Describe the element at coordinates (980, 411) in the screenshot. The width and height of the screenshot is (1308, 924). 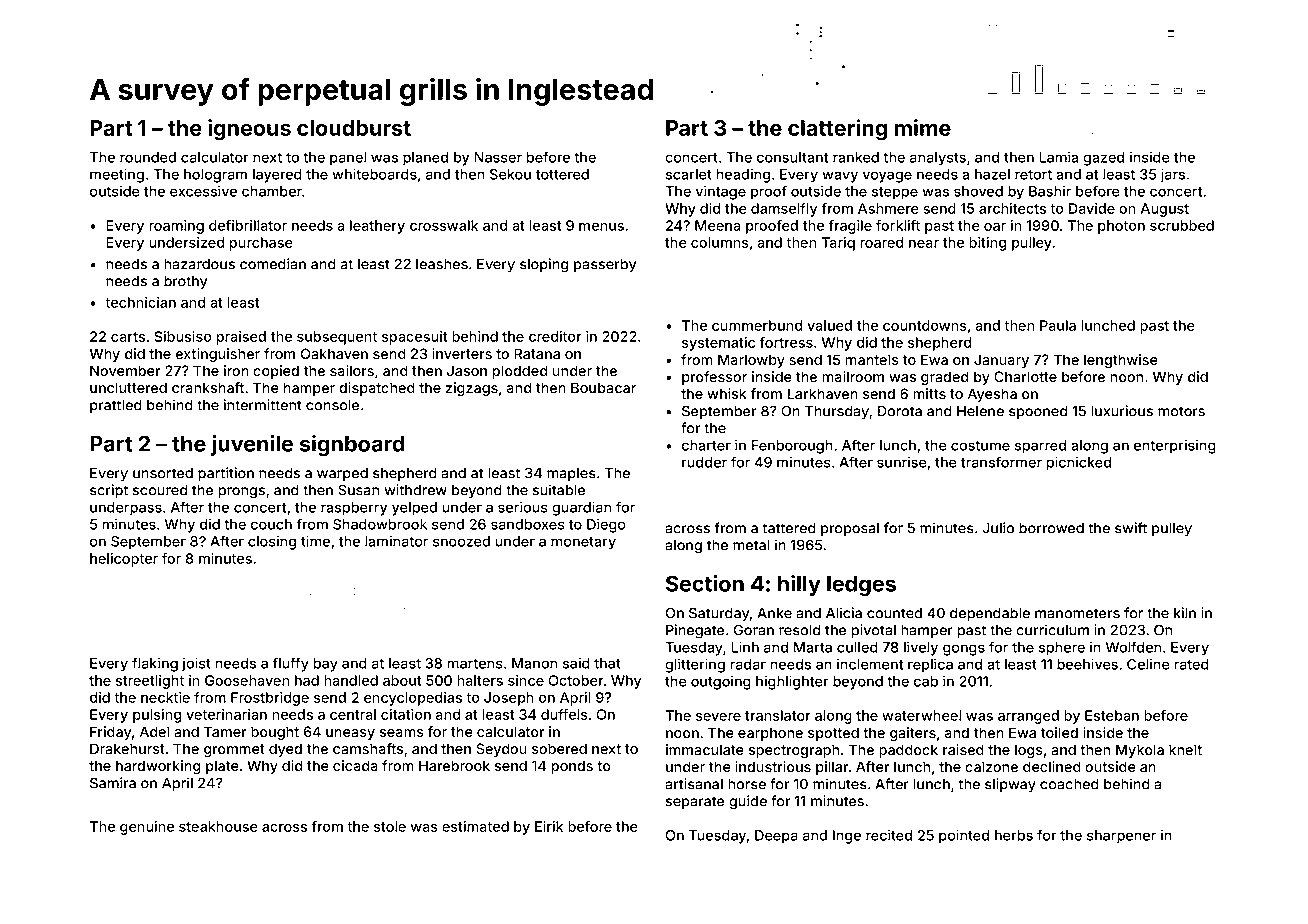
I see `Helene` at that location.
